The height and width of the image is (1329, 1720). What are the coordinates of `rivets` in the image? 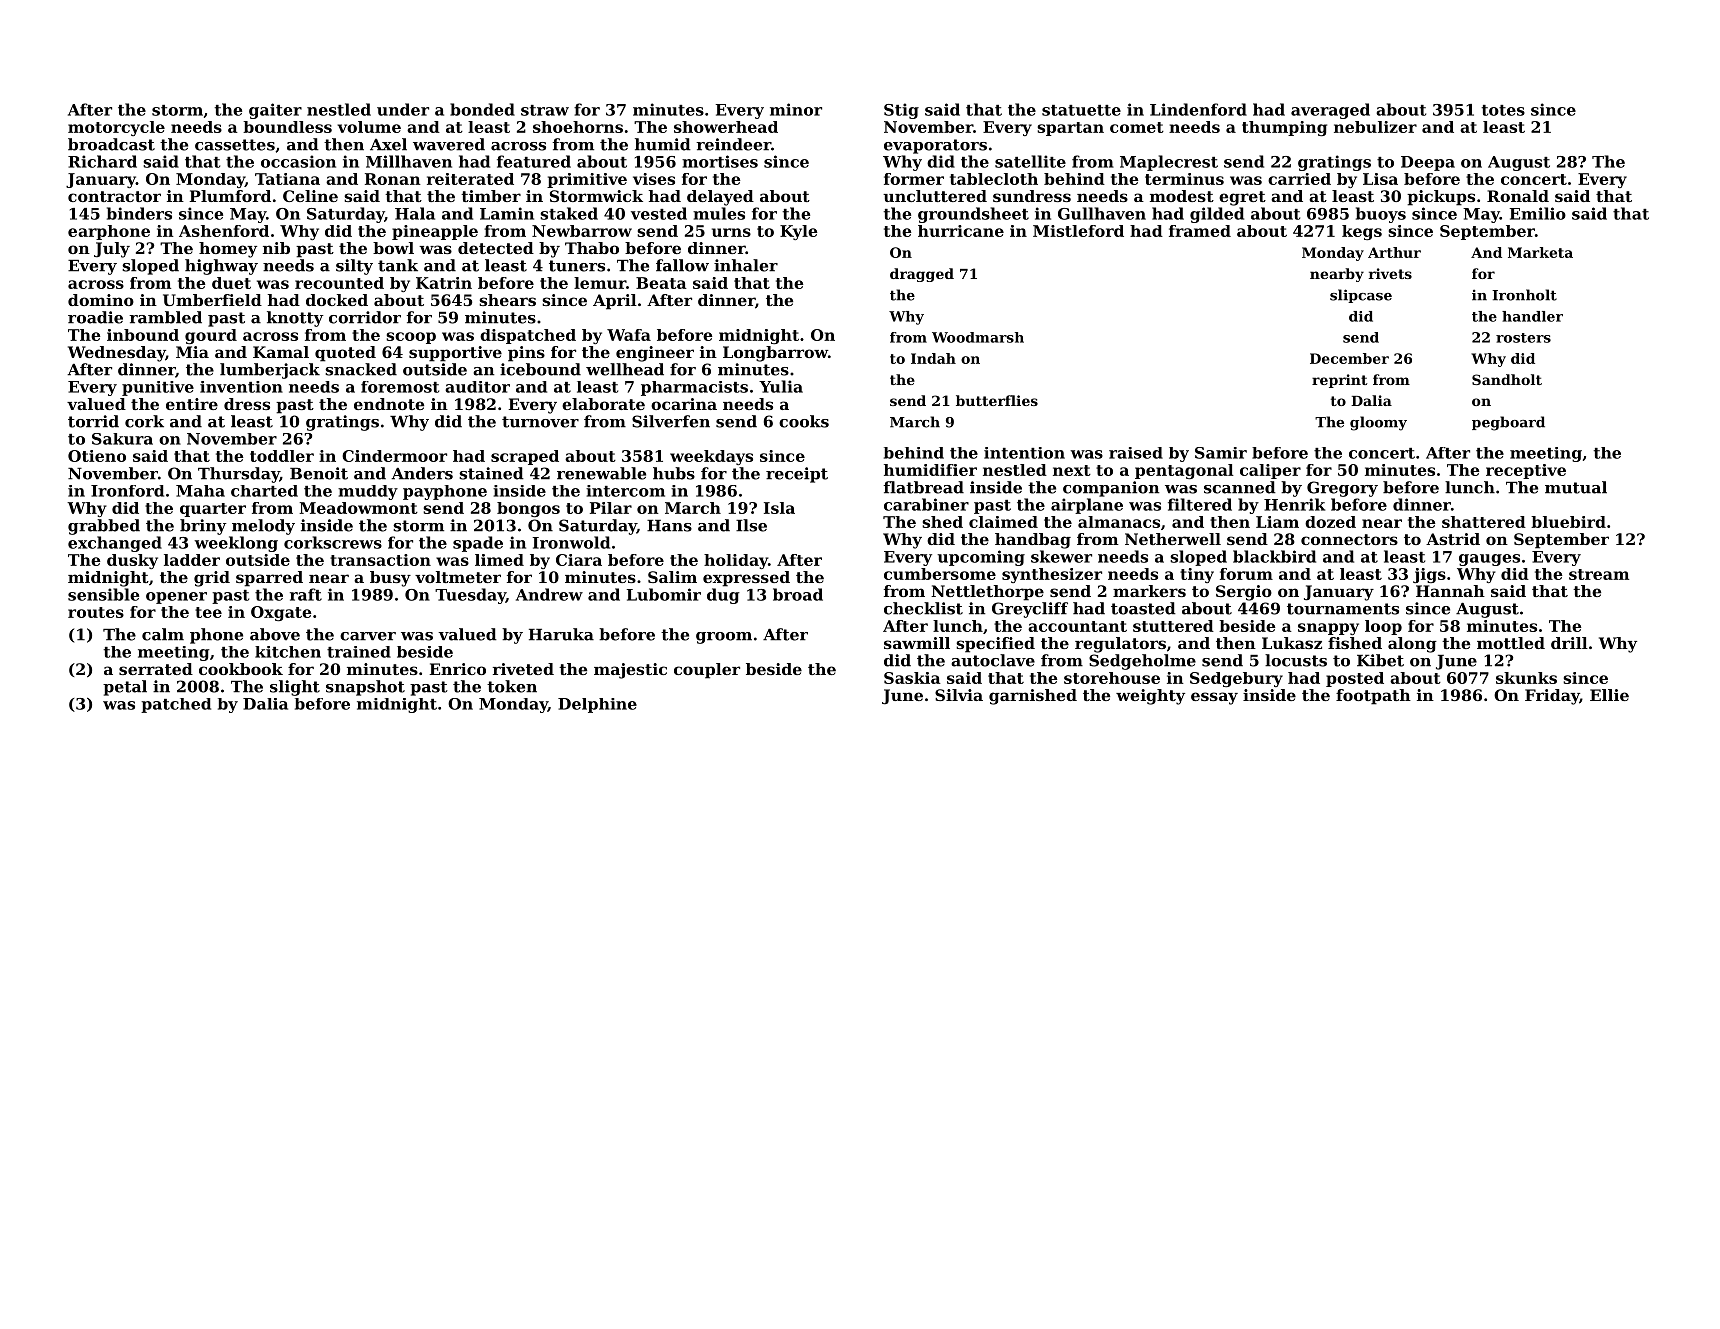 It's located at (1390, 273).
